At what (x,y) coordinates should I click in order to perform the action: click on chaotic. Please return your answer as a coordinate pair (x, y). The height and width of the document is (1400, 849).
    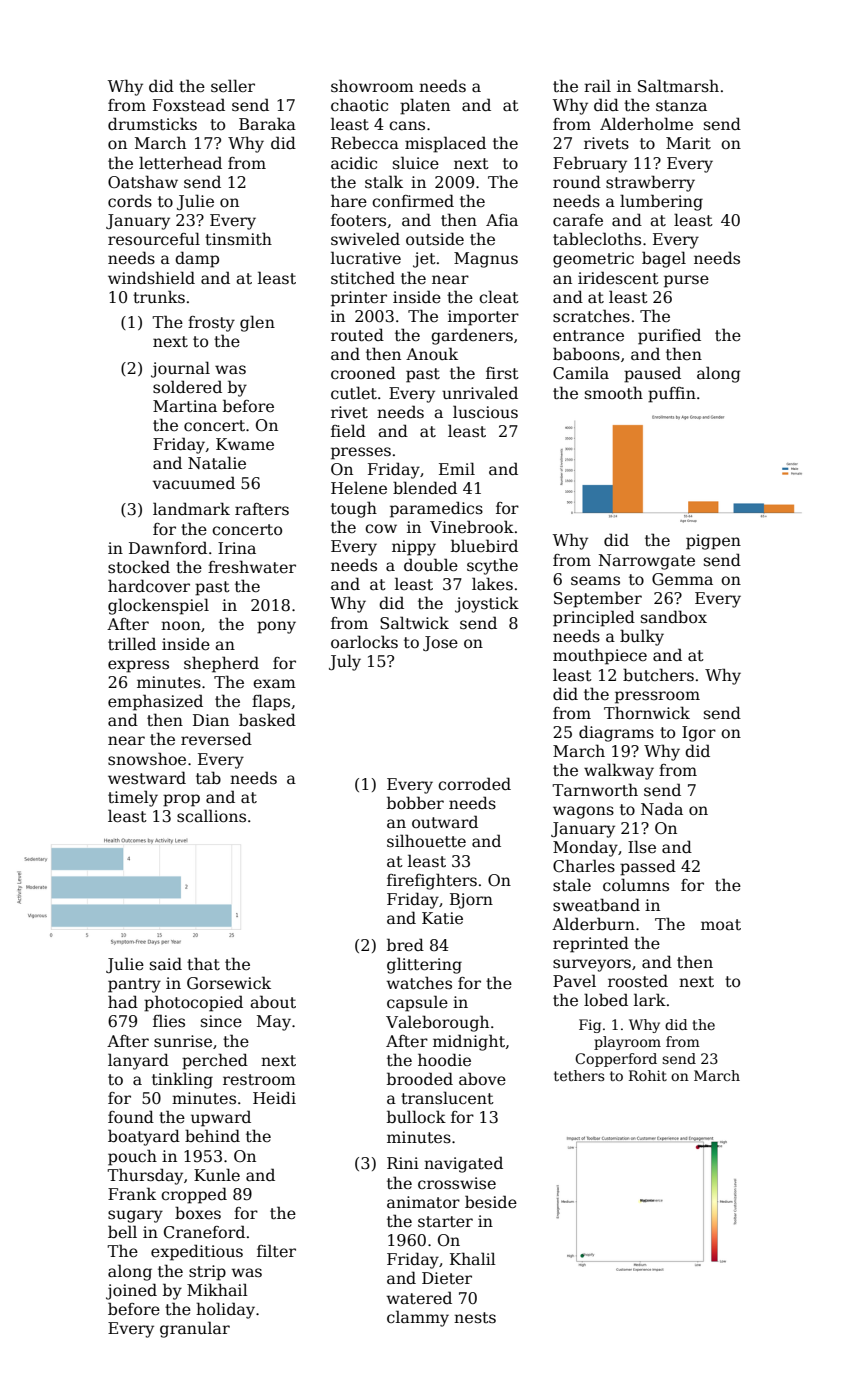
    Looking at the image, I should click on (359, 105).
